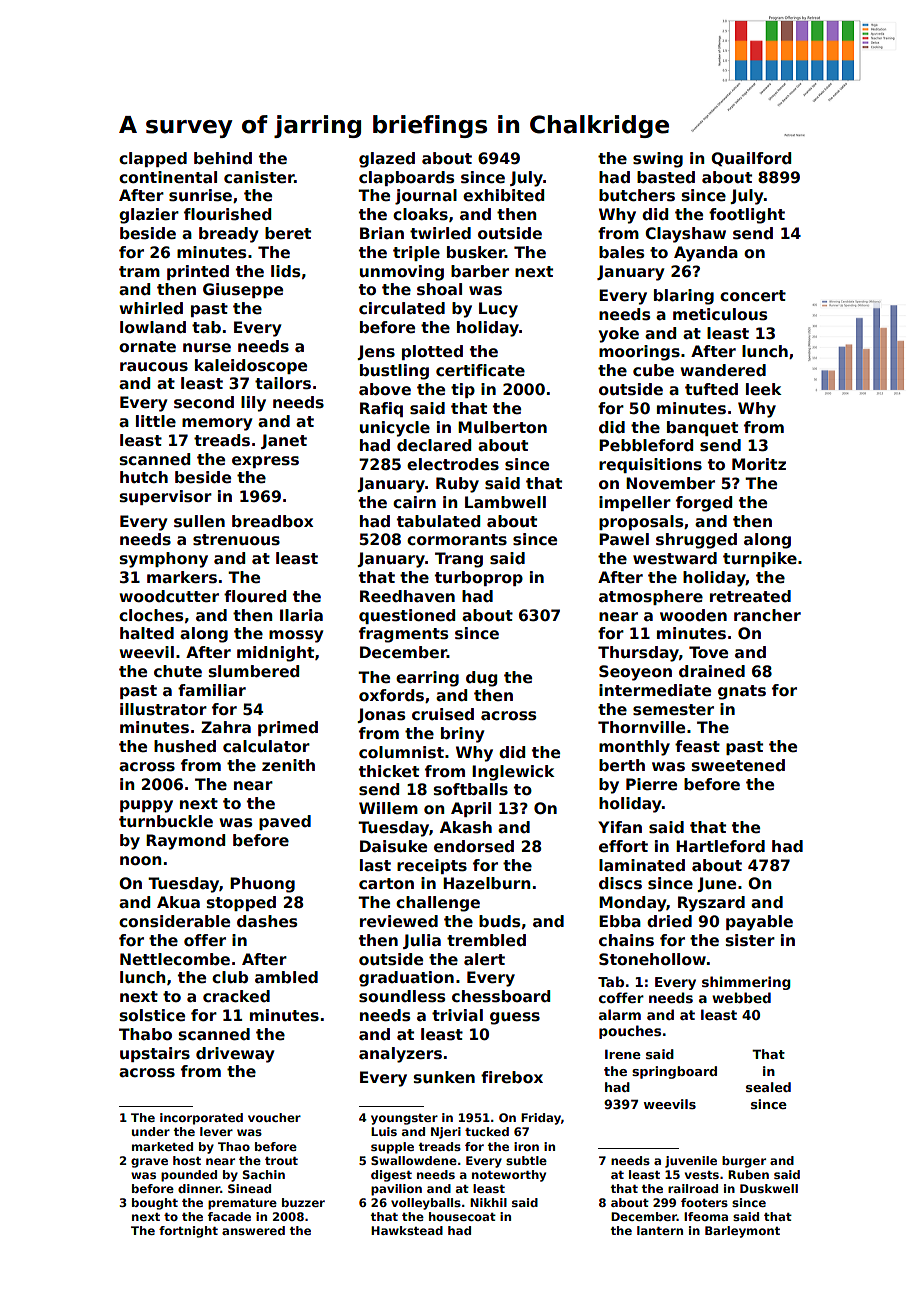 The image size is (924, 1308). Describe the element at coordinates (267, 921) in the page. I see `dashes` at that location.
